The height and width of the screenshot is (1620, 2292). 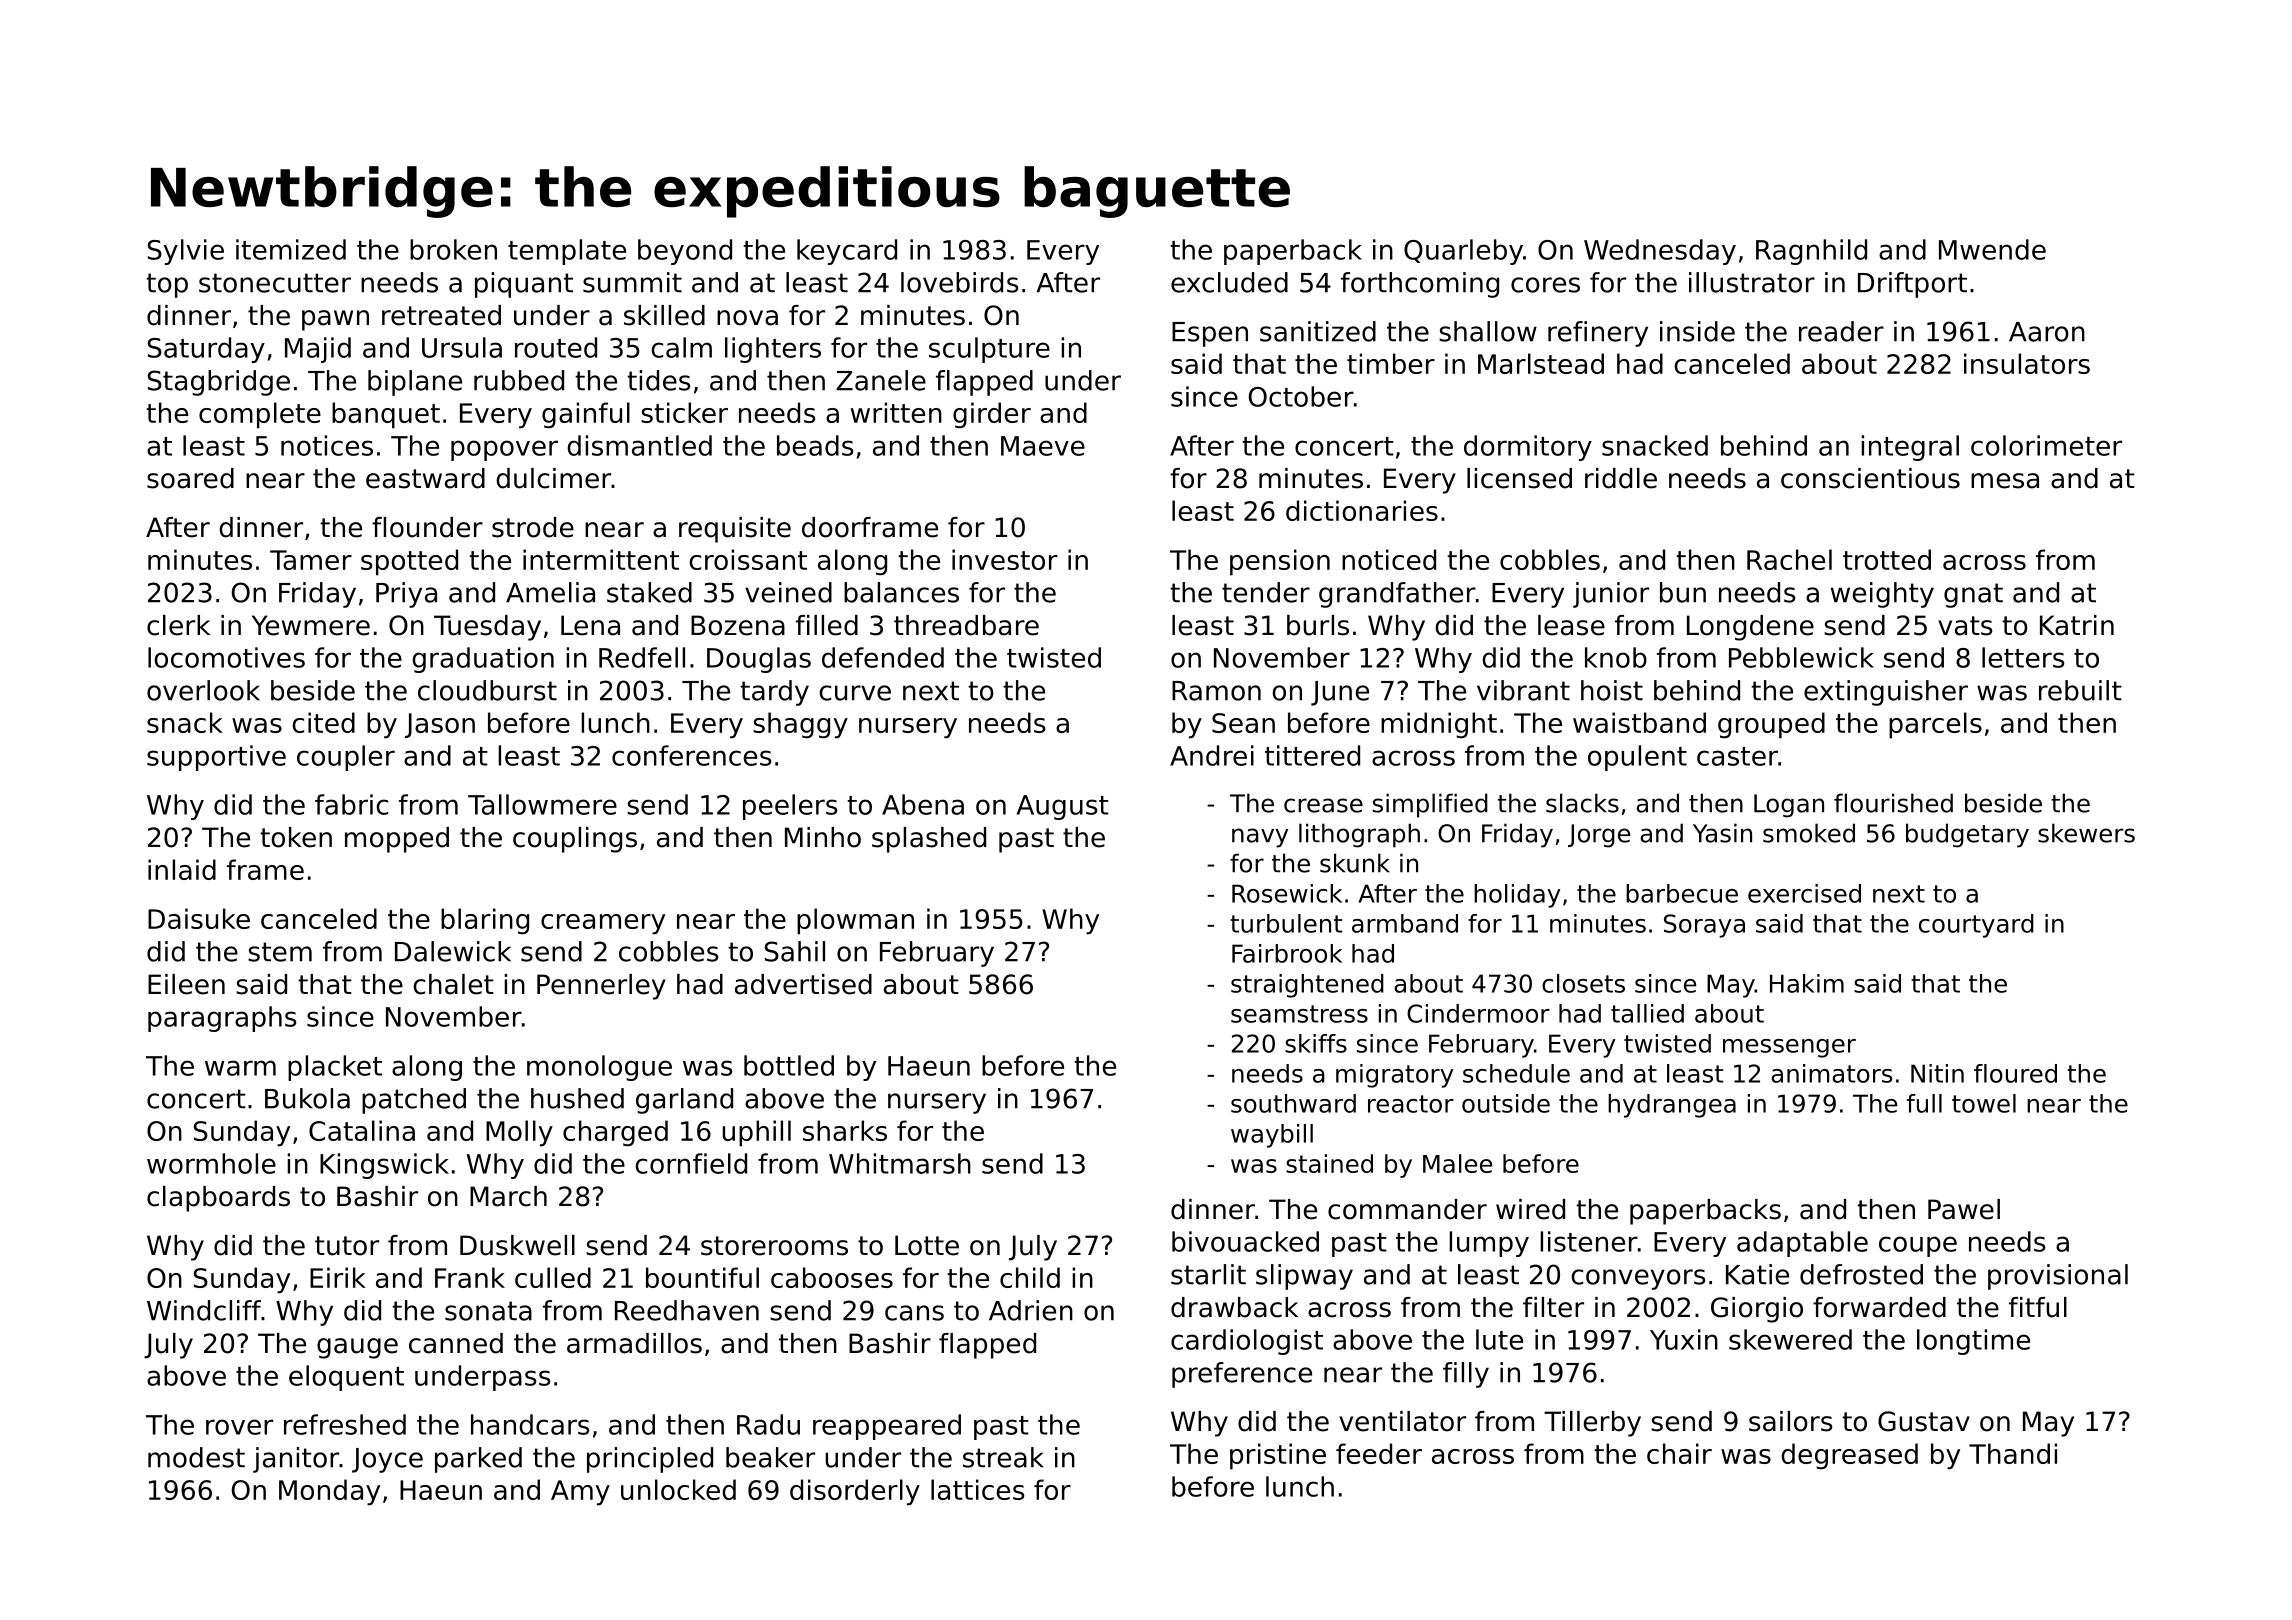 What do you see at coordinates (1660, 252) in the screenshot?
I see `Wednesday` at bounding box center [1660, 252].
